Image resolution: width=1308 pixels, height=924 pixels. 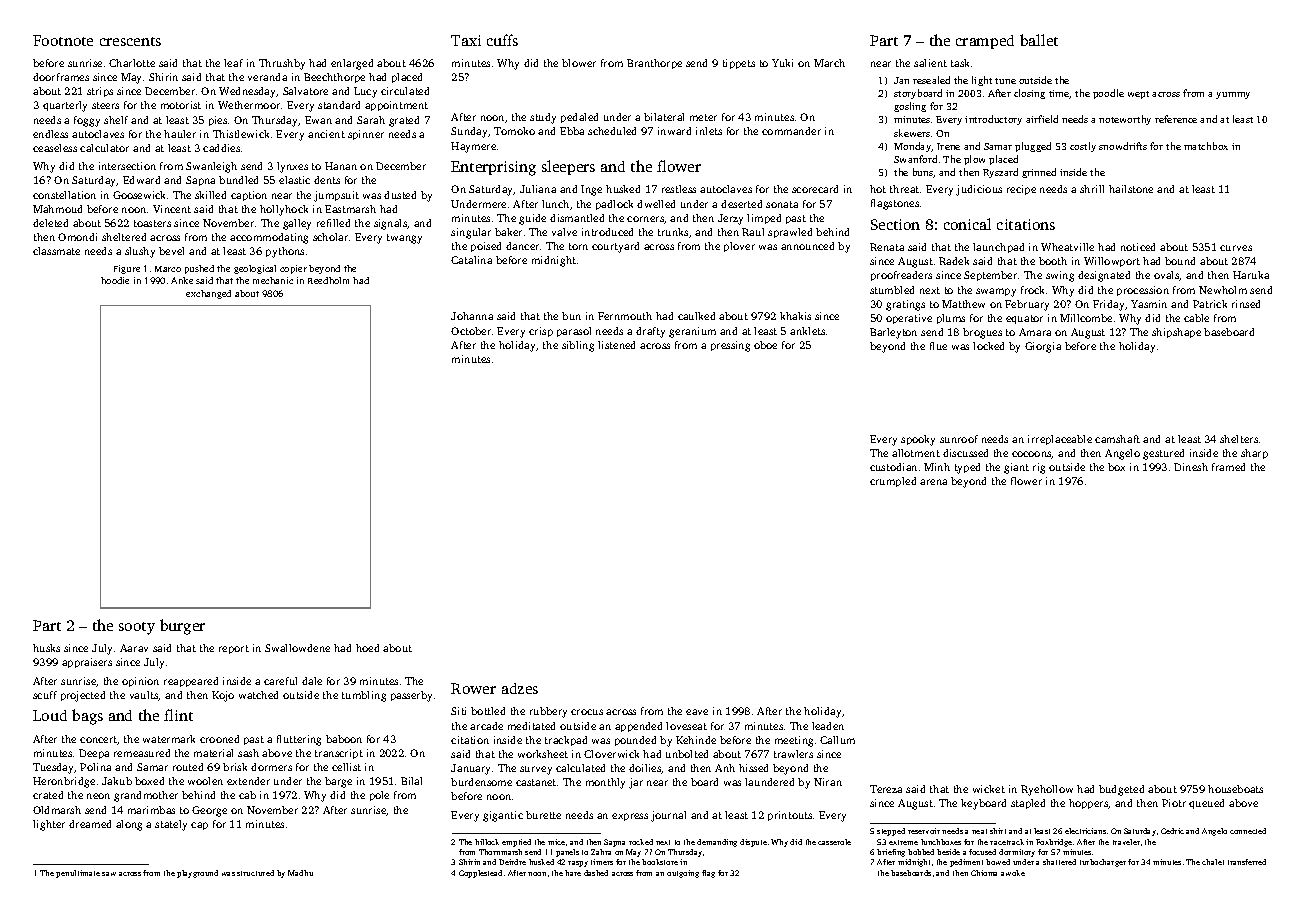 What do you see at coordinates (1126, 842) in the screenshot?
I see `traveler` at bounding box center [1126, 842].
